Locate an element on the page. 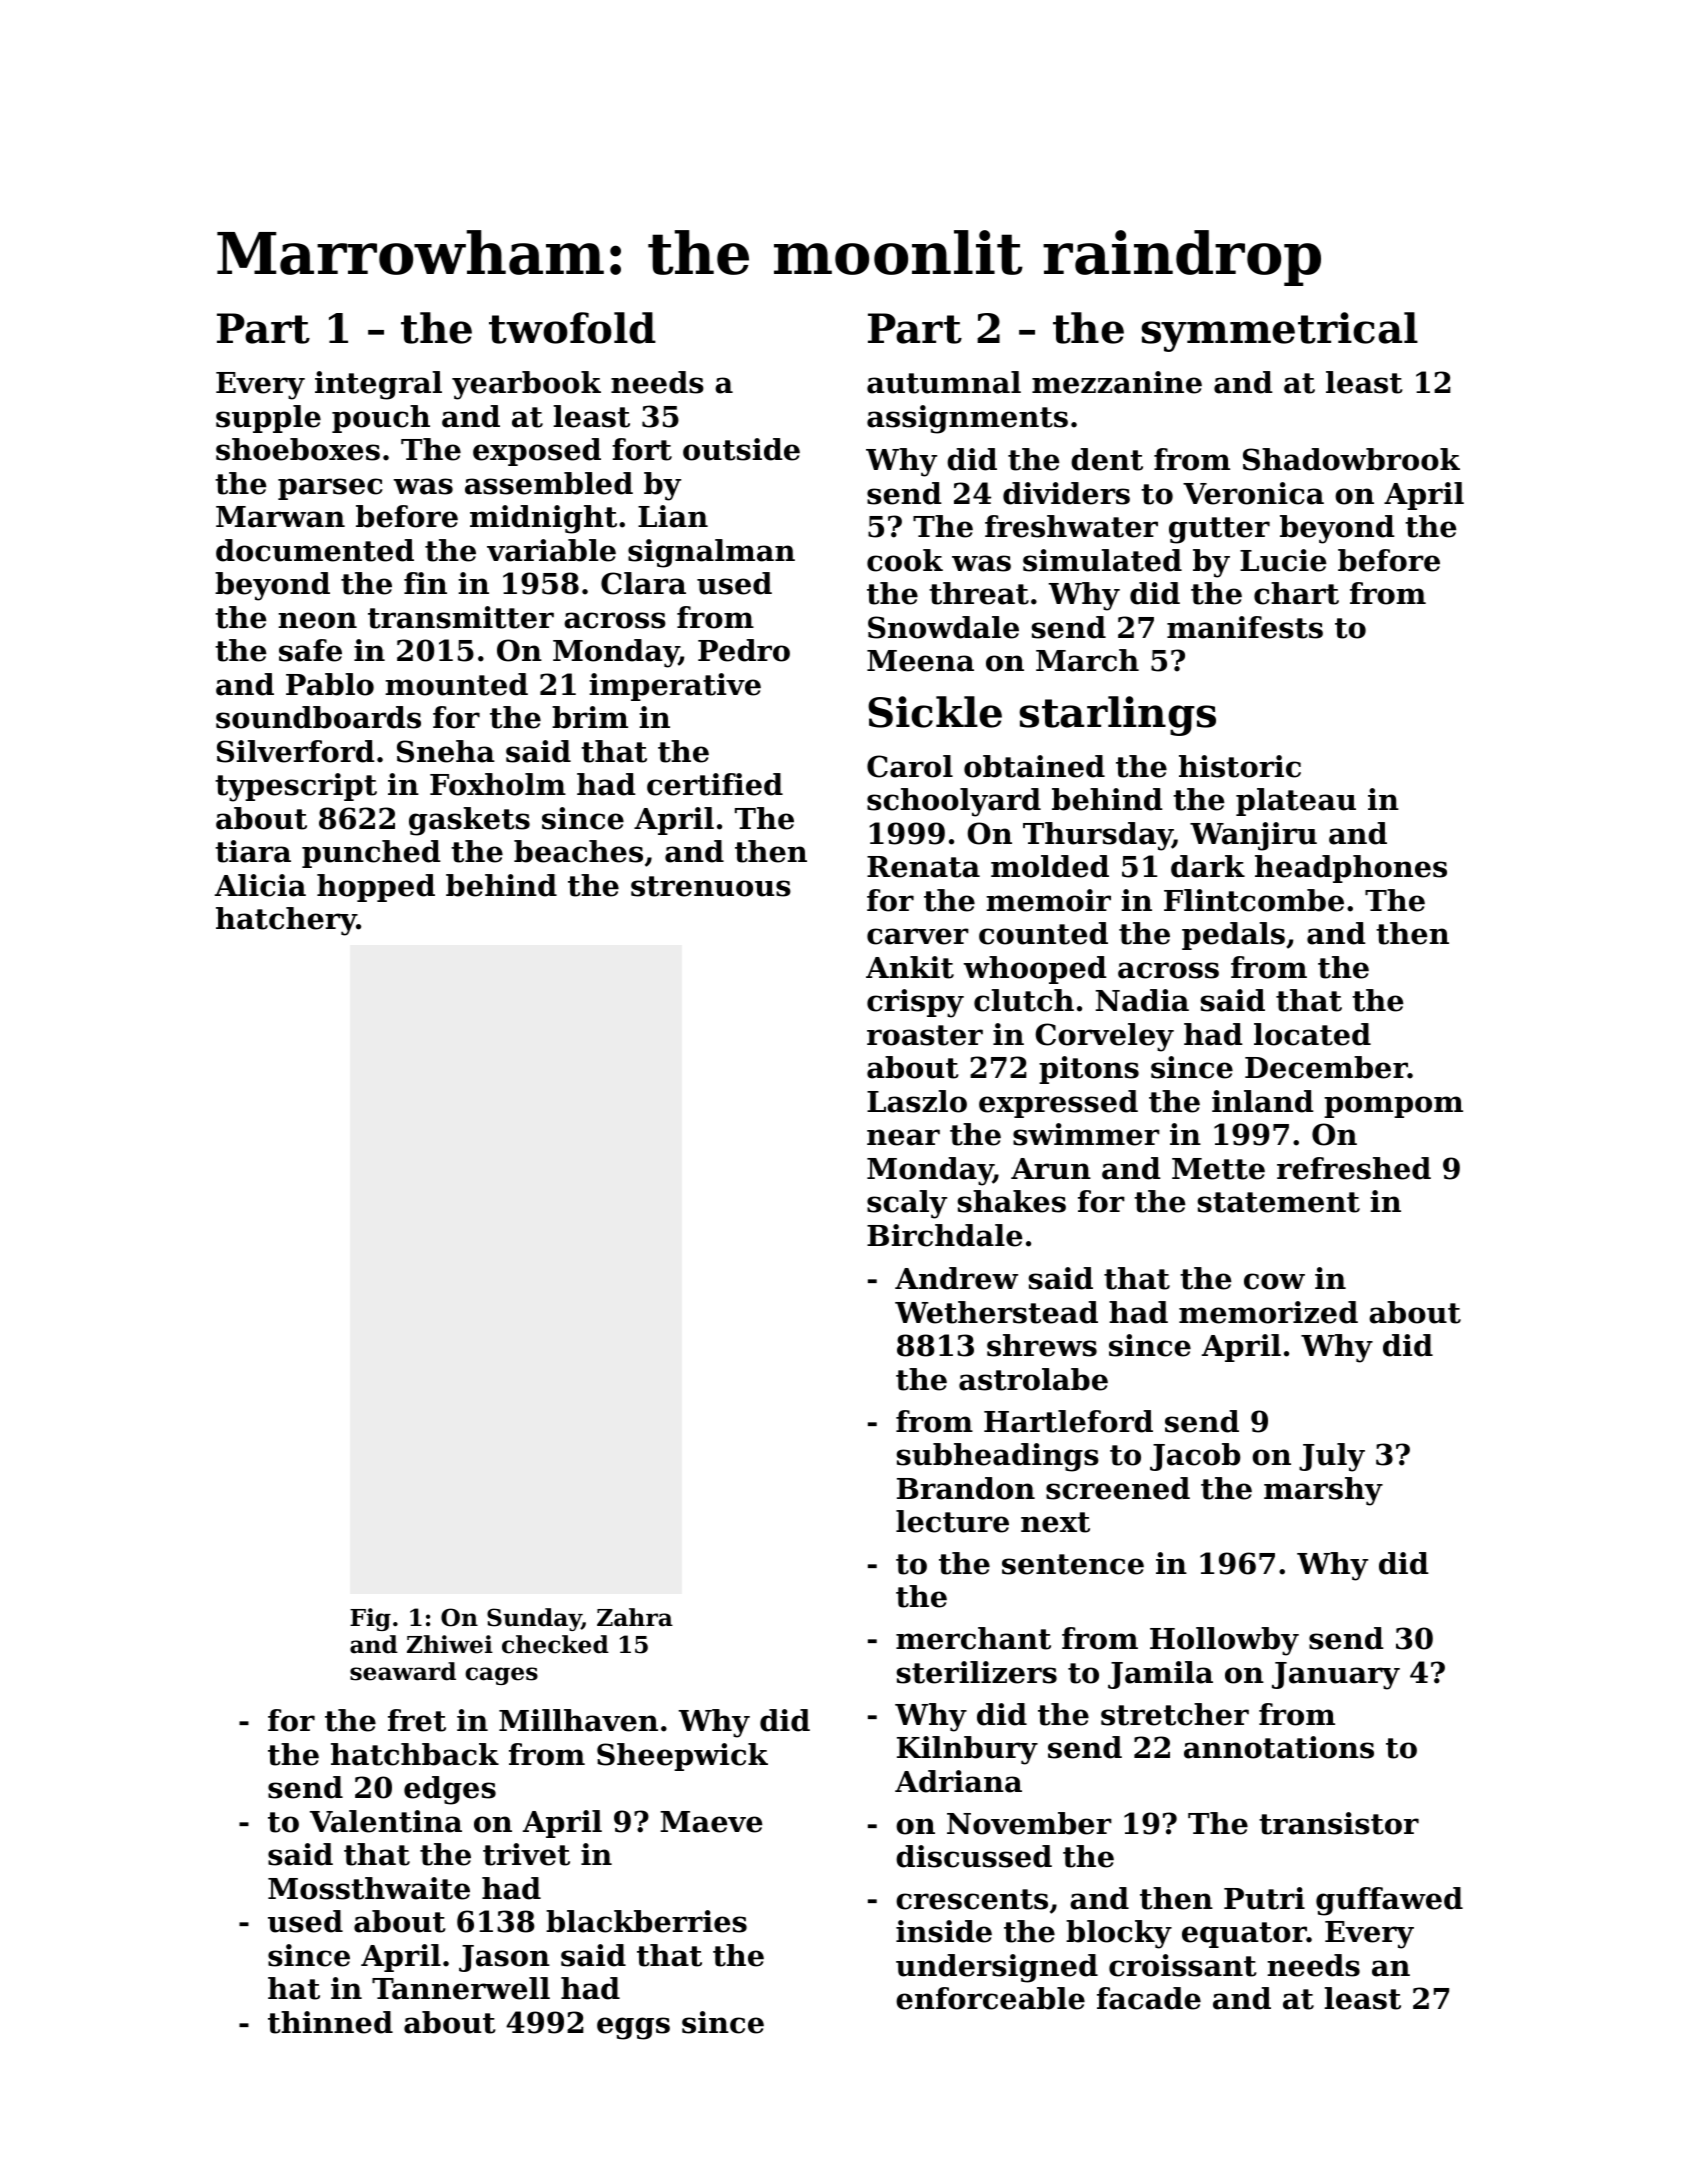  Sickle is located at coordinates (935, 712).
